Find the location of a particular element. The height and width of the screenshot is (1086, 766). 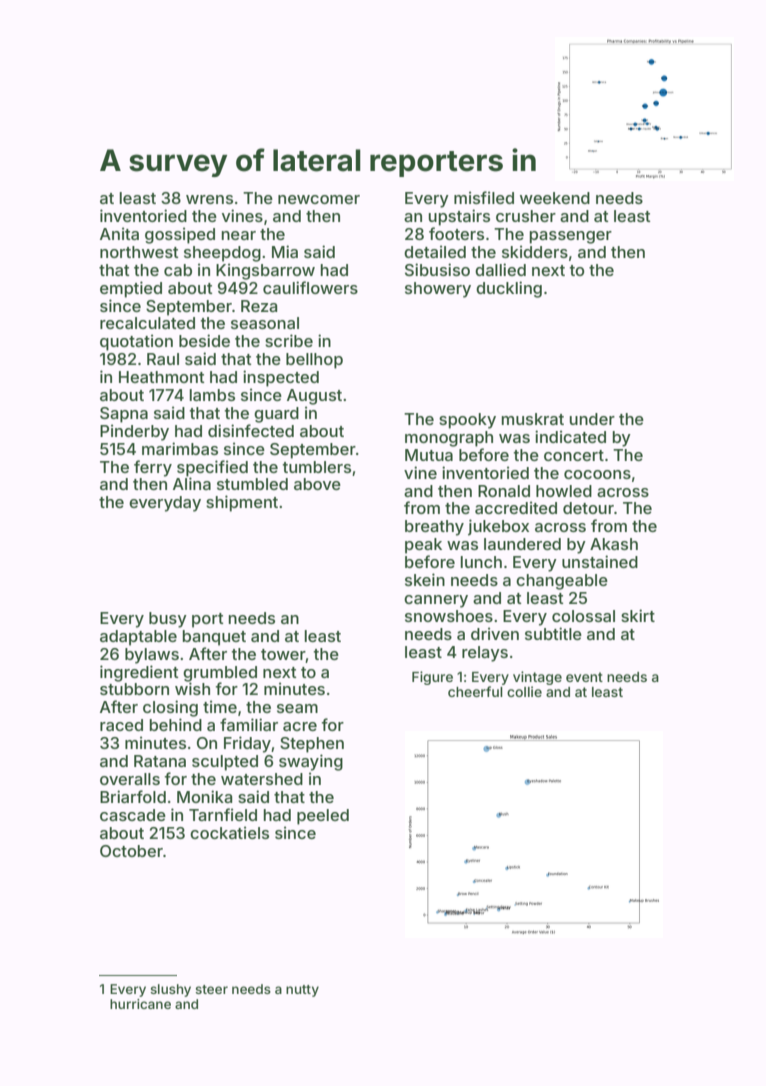

banquet is located at coordinates (214, 638).
